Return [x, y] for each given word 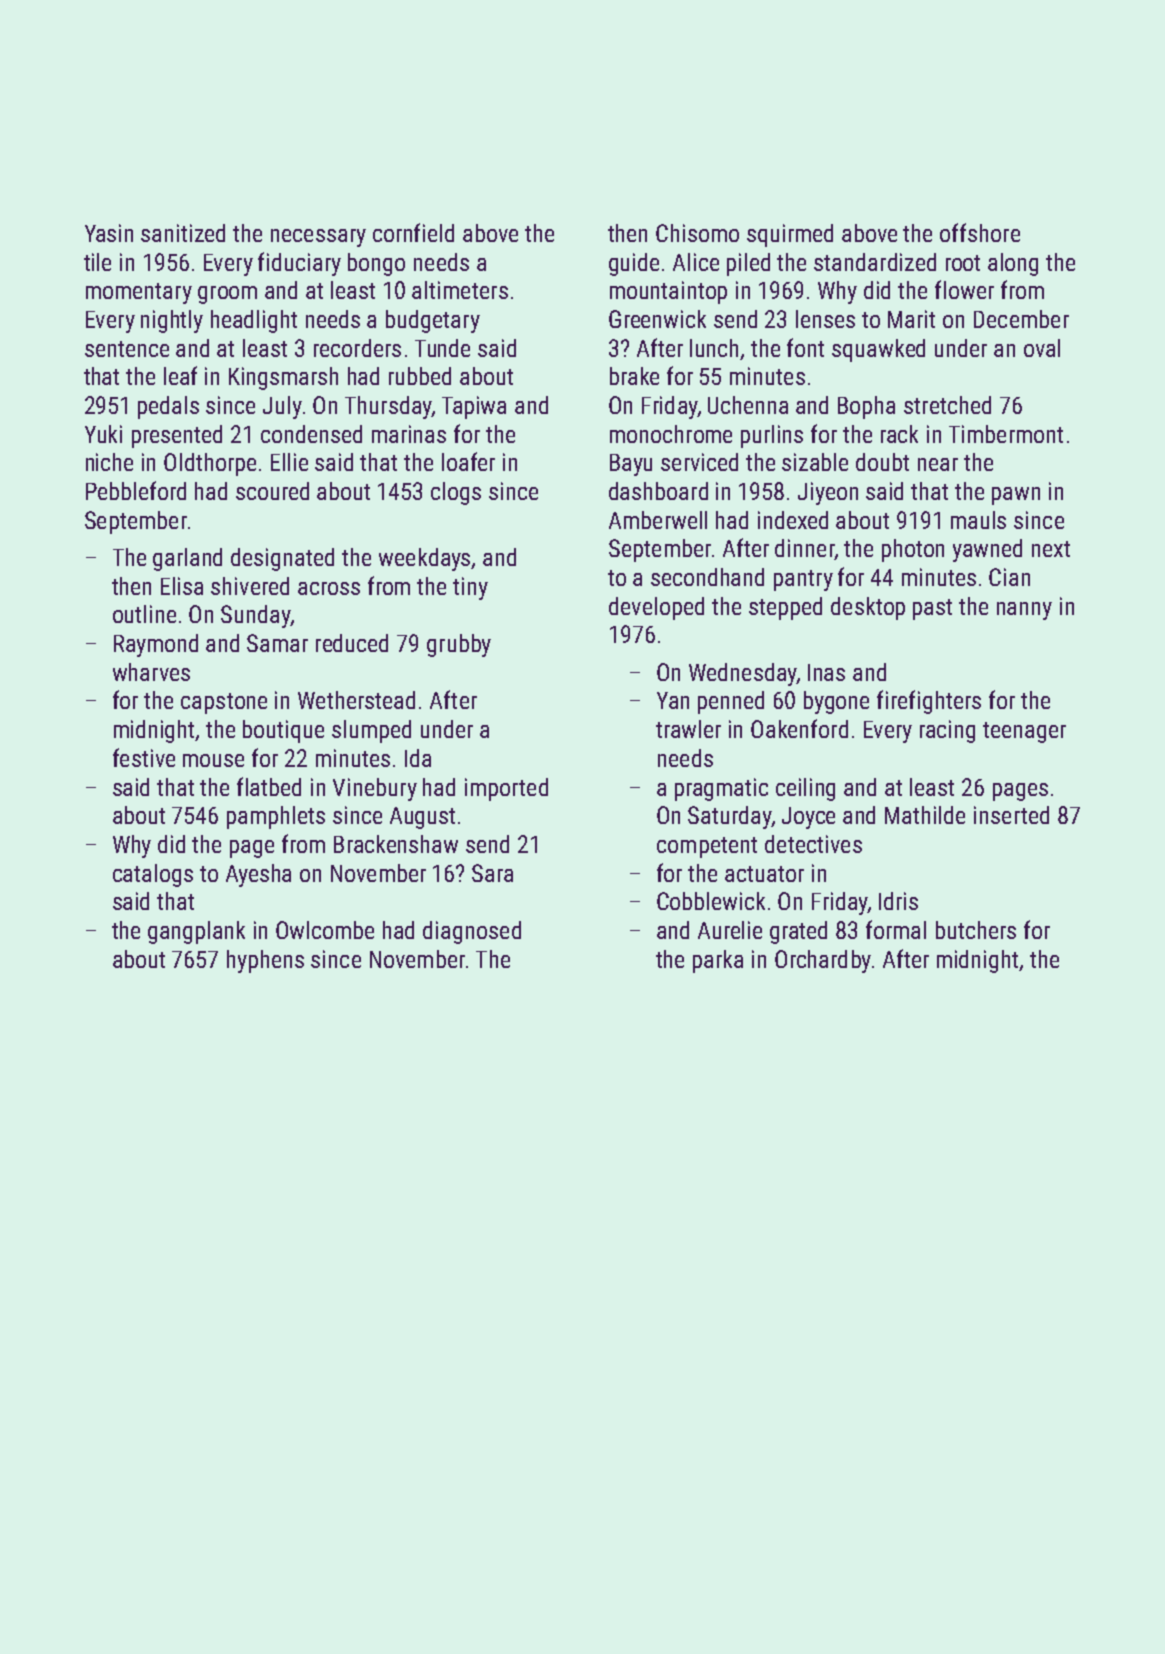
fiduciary [299, 264]
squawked [878, 350]
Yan [673, 700]
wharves [151, 672]
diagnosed [472, 932]
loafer [468, 461]
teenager [1024, 732]
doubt [882, 462]
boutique [283, 731]
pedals [168, 407]
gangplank [196, 932]
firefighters [929, 702]
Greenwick [657, 319]
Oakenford [799, 728]
